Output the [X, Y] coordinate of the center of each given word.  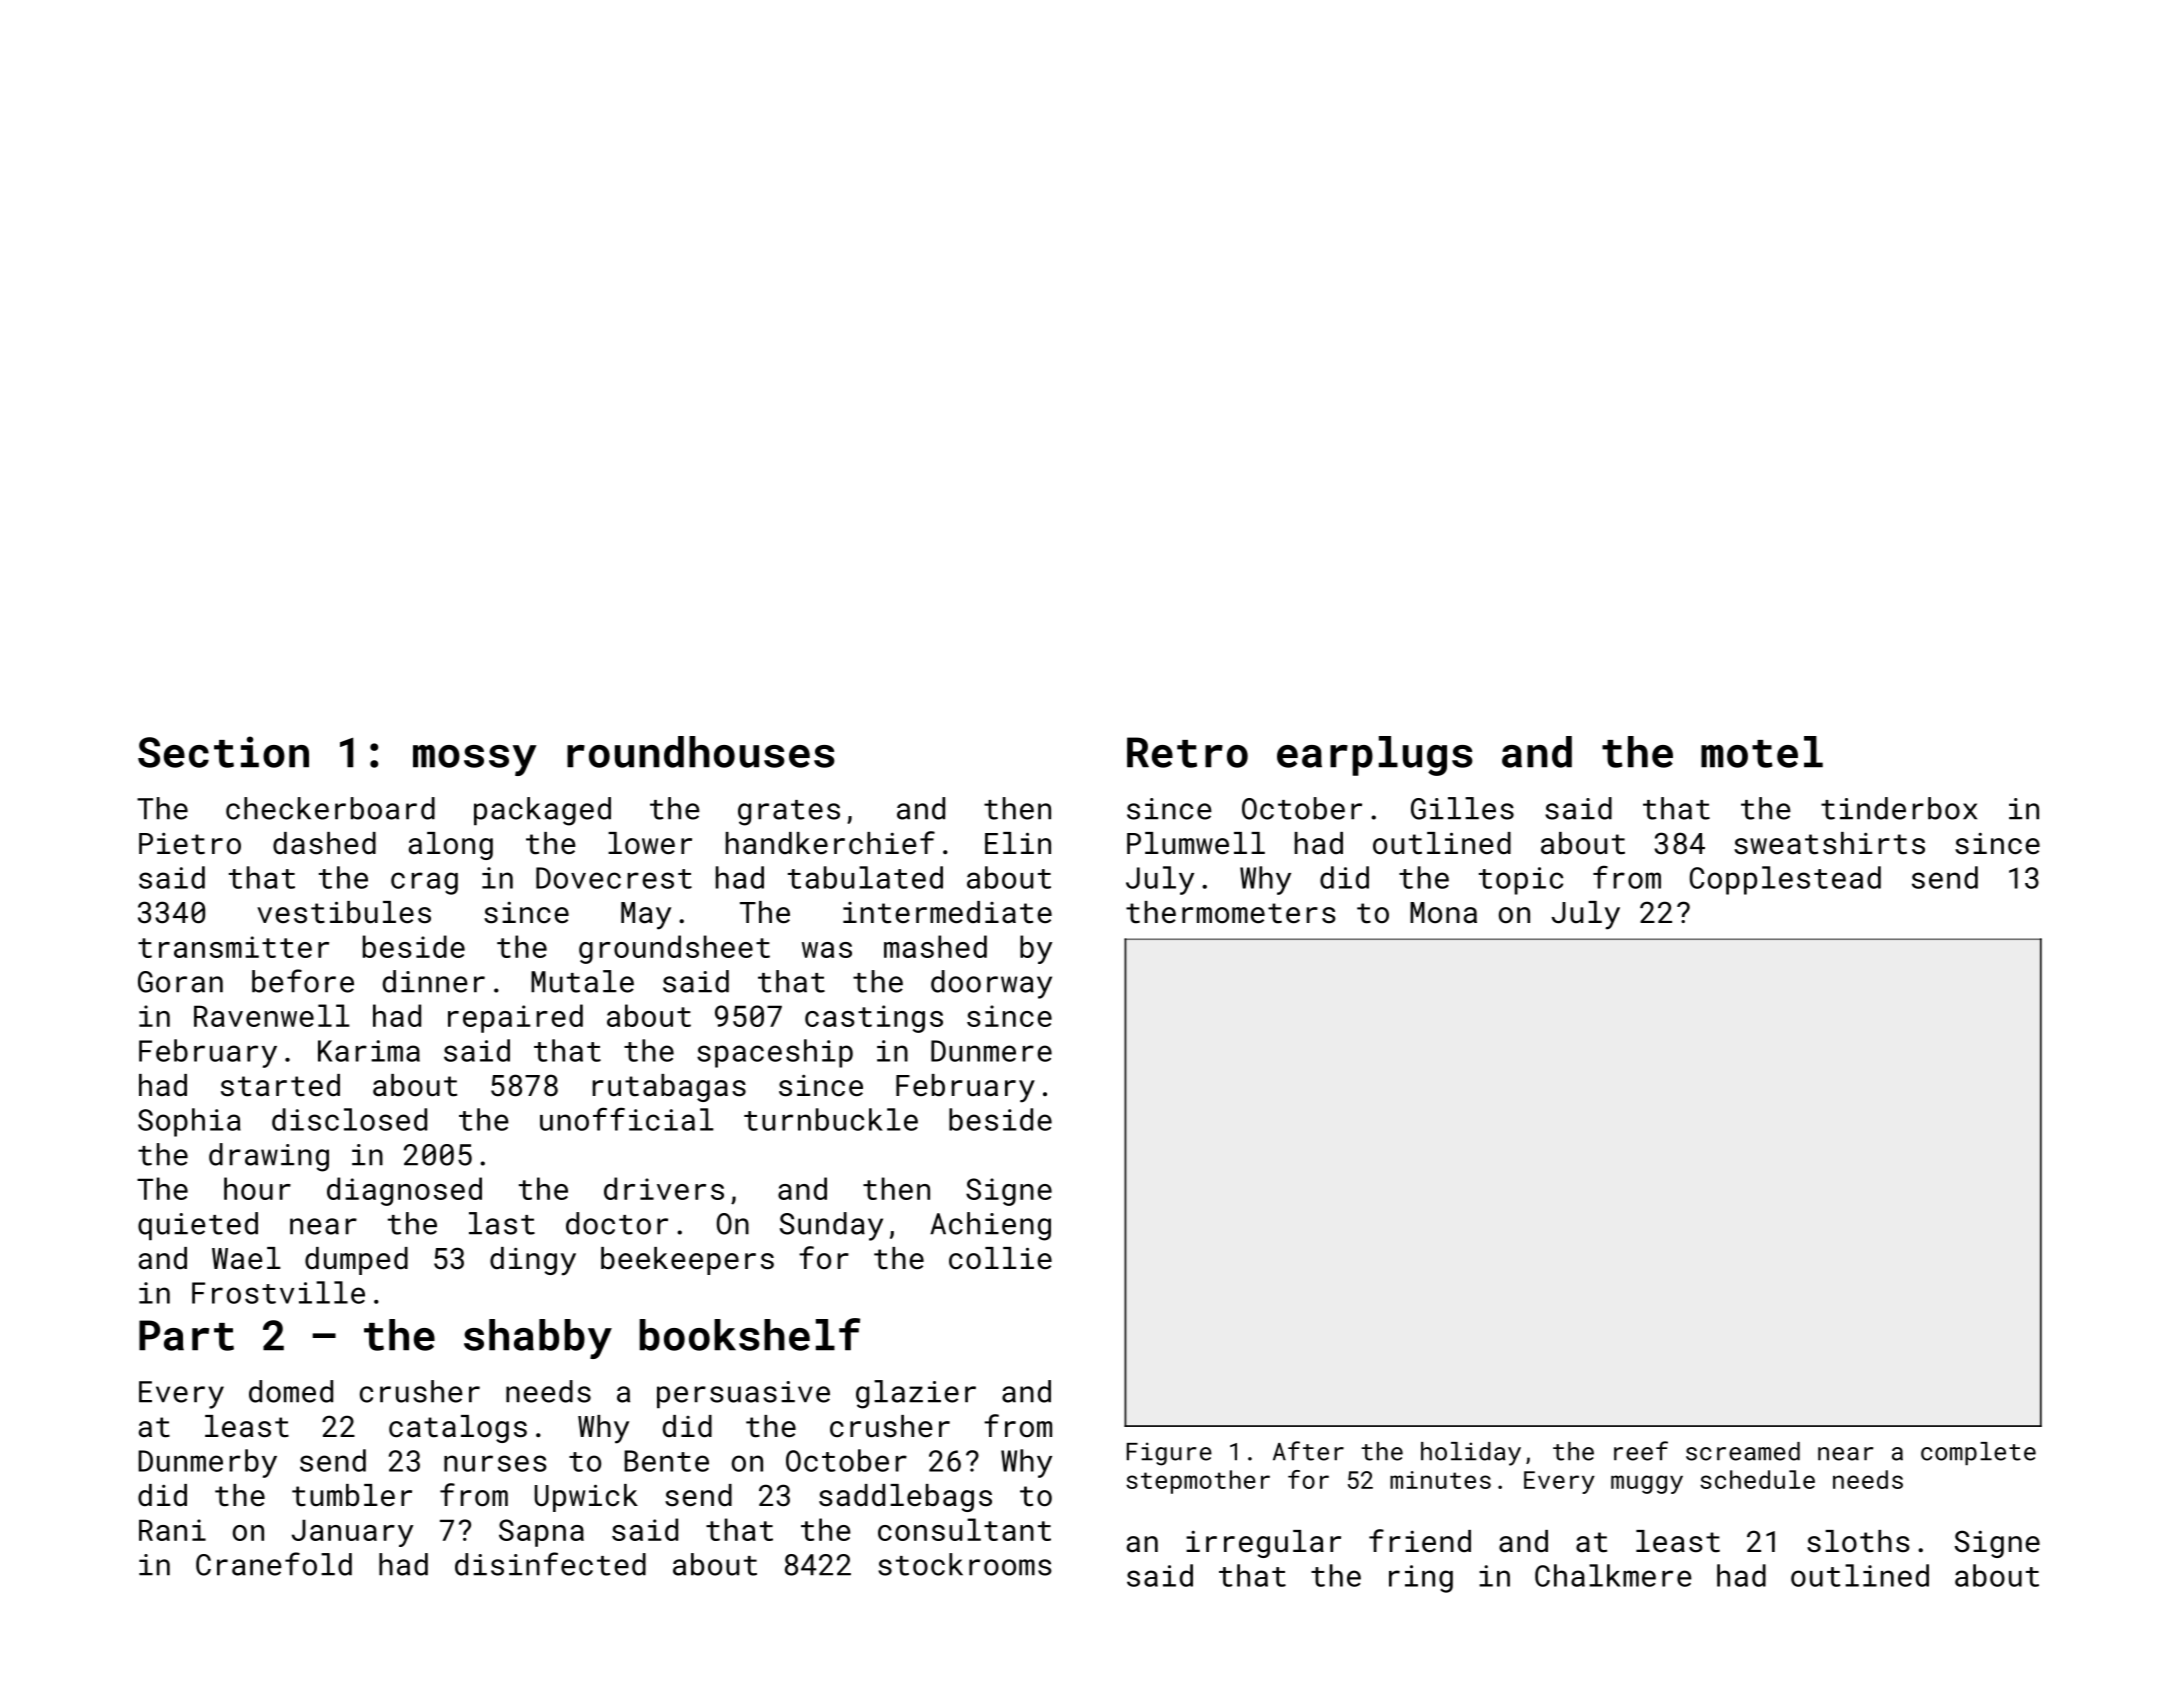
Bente [666, 1461]
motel [1762, 752]
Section [223, 752]
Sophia [189, 1122]
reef [1641, 1451]
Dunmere [991, 1051]
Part [186, 1335]
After [1308, 1451]
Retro [1187, 752]
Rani [172, 1530]
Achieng [990, 1226]
